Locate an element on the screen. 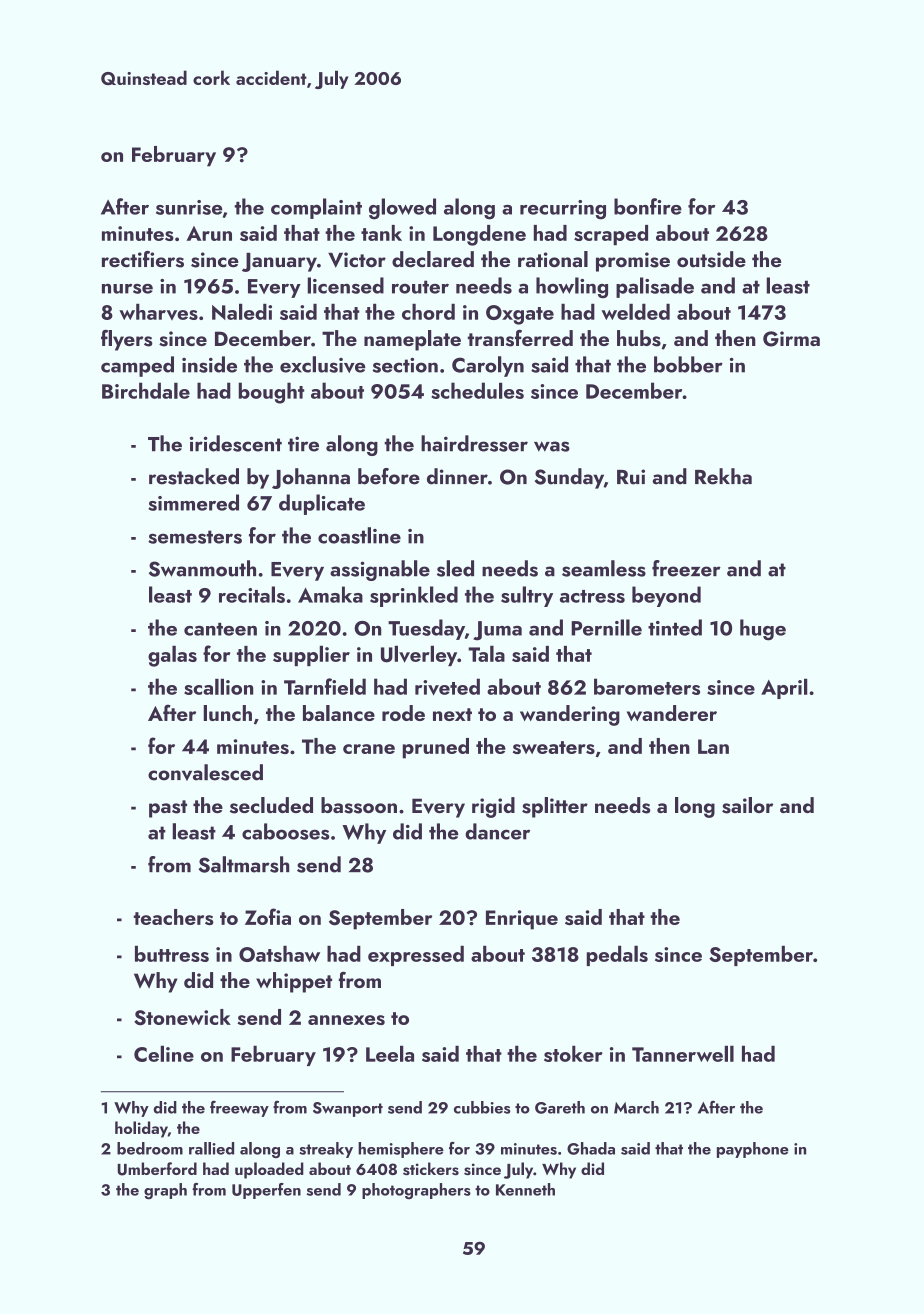 This screenshot has width=924, height=1314. streaky is located at coordinates (326, 1150).
